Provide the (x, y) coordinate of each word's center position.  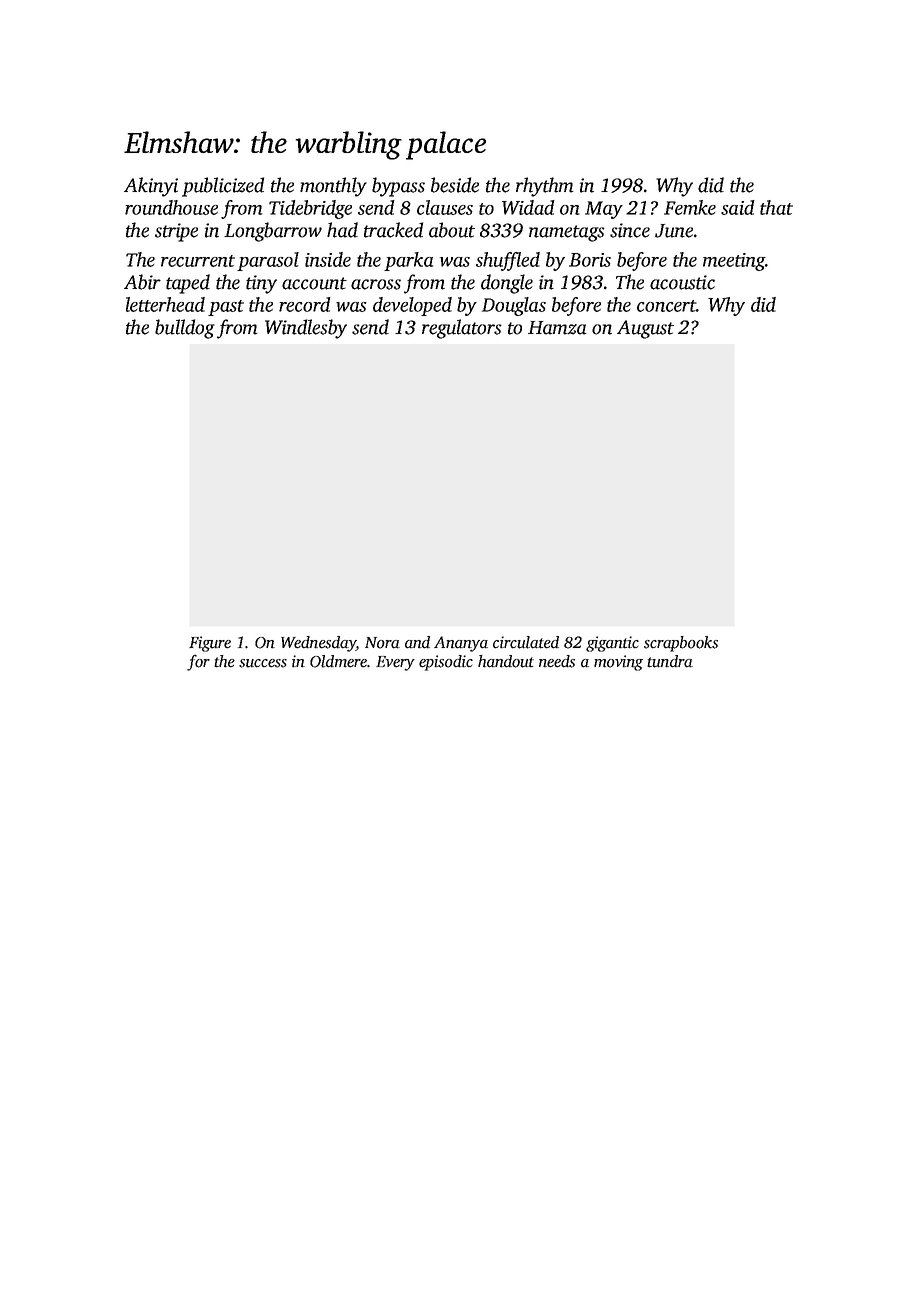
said (737, 207)
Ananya (461, 644)
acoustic (682, 282)
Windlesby (306, 329)
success (263, 663)
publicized (223, 187)
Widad (528, 207)
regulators (462, 329)
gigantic (612, 644)
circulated (526, 642)
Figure (210, 644)
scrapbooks (681, 644)
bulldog (185, 329)
